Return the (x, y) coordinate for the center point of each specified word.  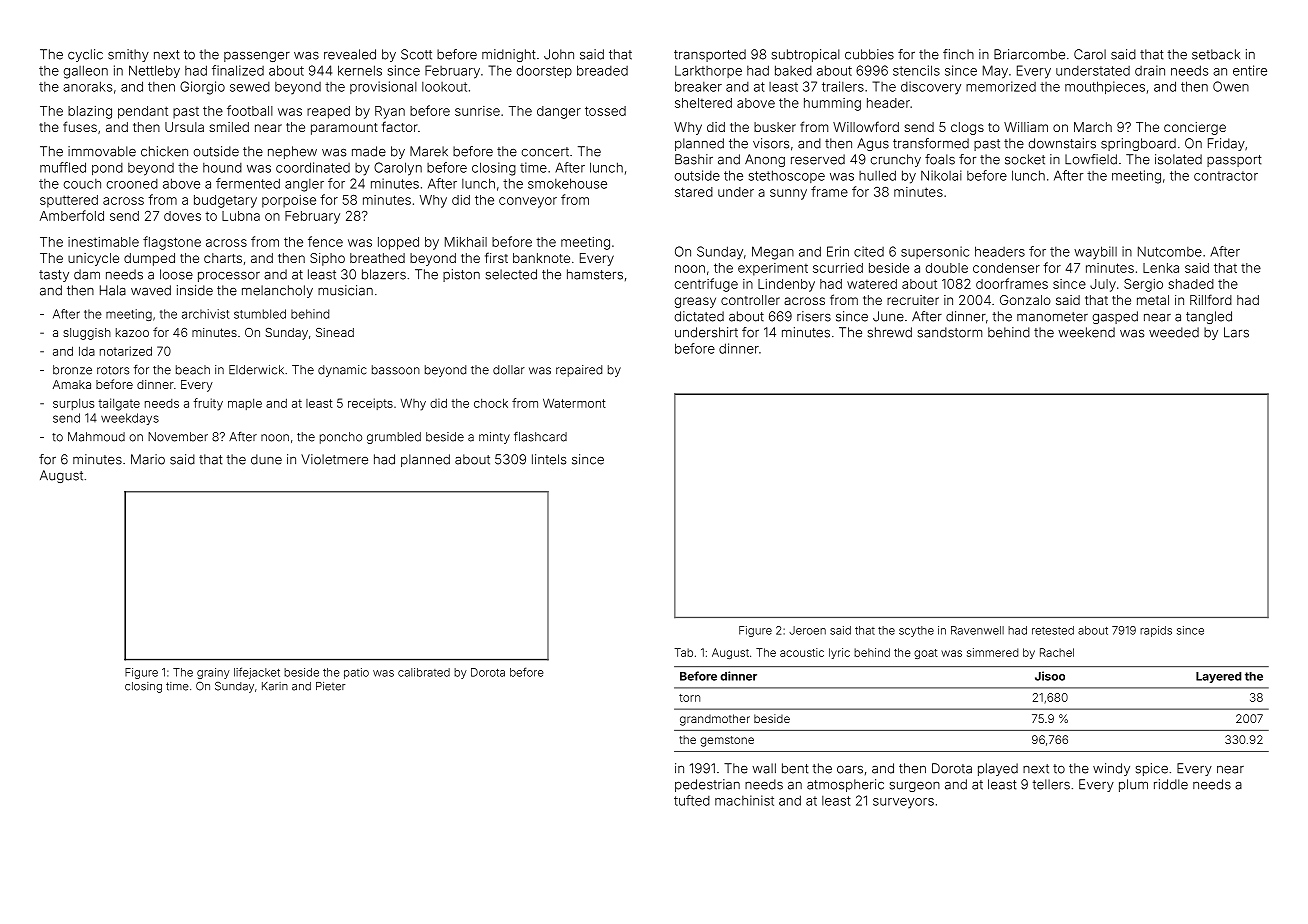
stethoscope (787, 176)
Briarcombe (1029, 54)
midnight (508, 55)
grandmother (715, 720)
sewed (250, 87)
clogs (967, 128)
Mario (148, 459)
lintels (549, 459)
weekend (1086, 332)
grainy (213, 673)
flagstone (172, 243)
